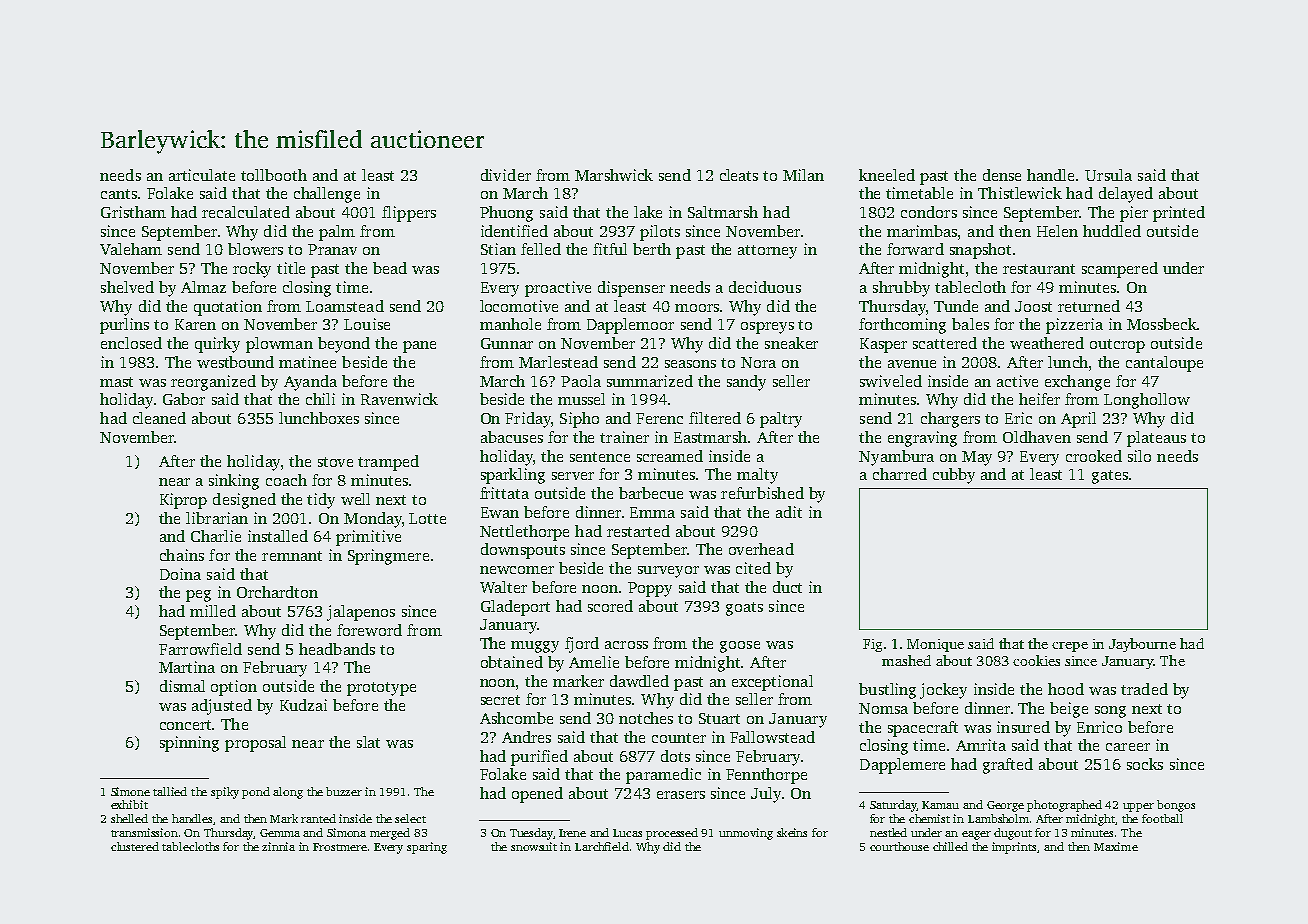 The height and width of the screenshot is (924, 1308). I want to click on sparkling, so click(513, 476).
